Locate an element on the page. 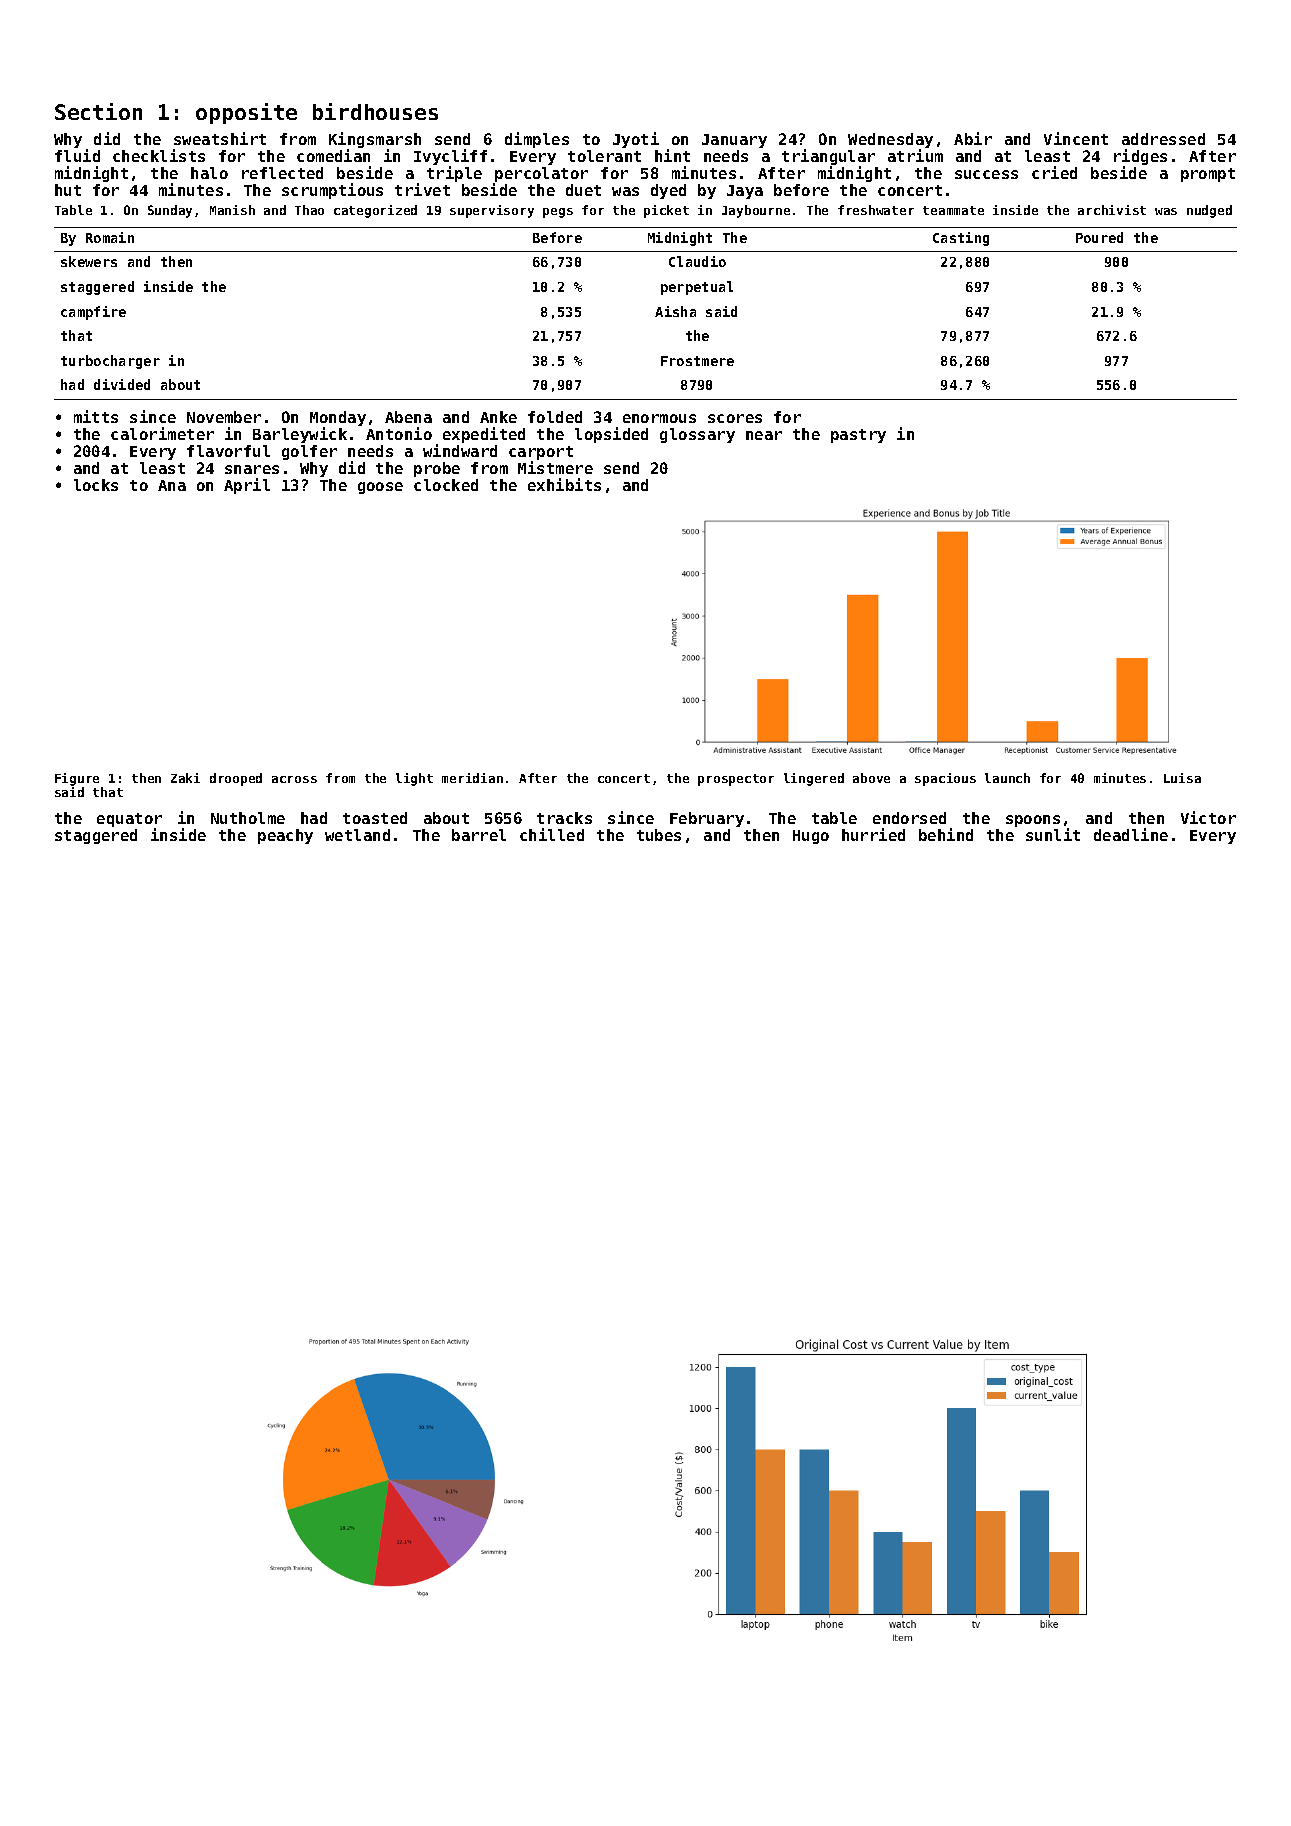 This page has width=1291, height=1826. locks is located at coordinates (96, 485).
